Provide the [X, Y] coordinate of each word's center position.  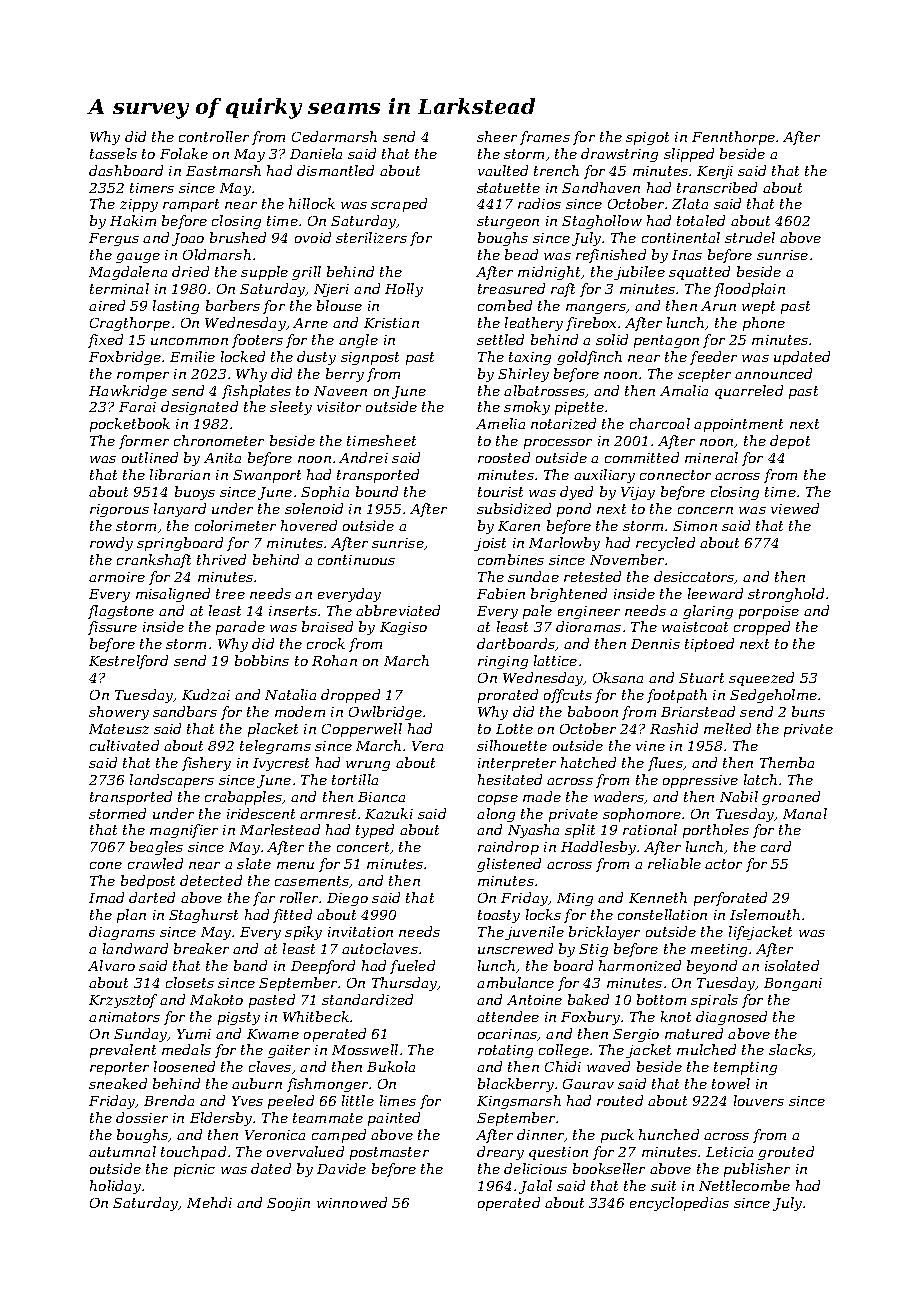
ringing [503, 662]
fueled [412, 967]
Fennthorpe [733, 138]
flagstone [121, 612]
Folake [184, 153]
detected [211, 880]
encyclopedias [679, 1204]
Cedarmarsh [334, 136]
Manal [805, 813]
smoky [527, 408]
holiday [115, 1187]
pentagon [666, 341]
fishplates [256, 392]
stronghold [786, 595]
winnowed [352, 1202]
